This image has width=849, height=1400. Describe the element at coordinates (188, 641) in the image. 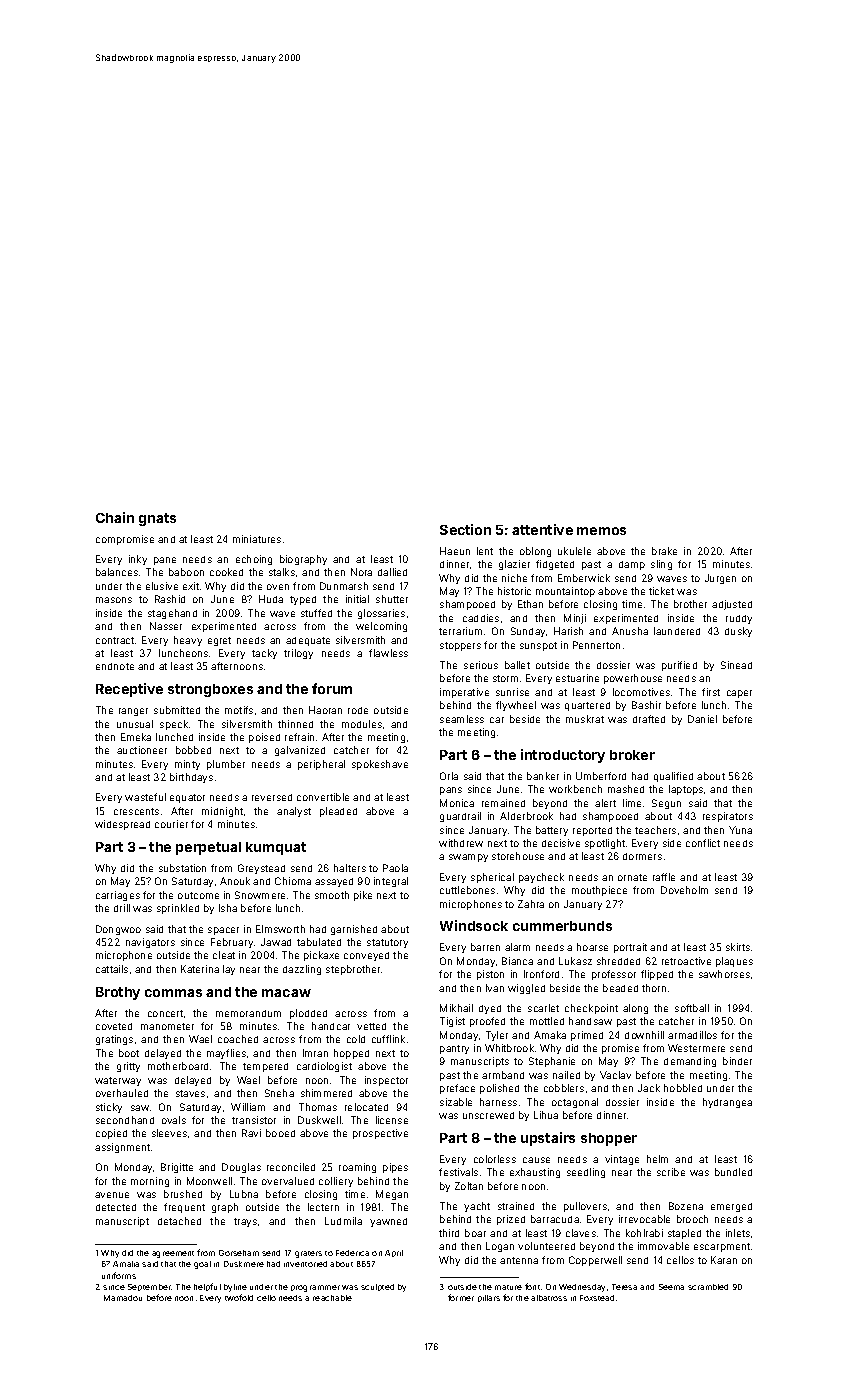

I see `heavy` at that location.
